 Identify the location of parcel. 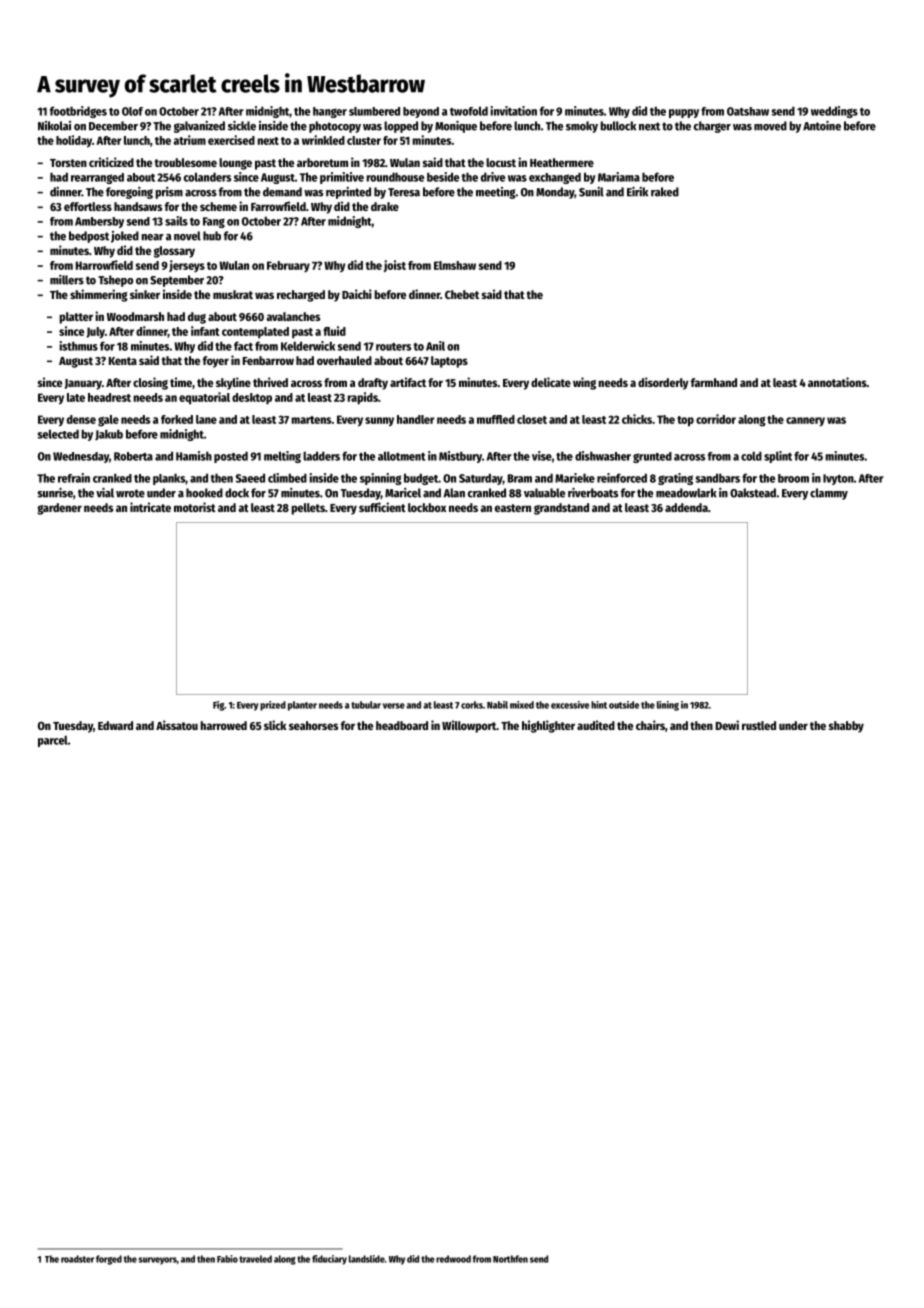
(53, 741).
